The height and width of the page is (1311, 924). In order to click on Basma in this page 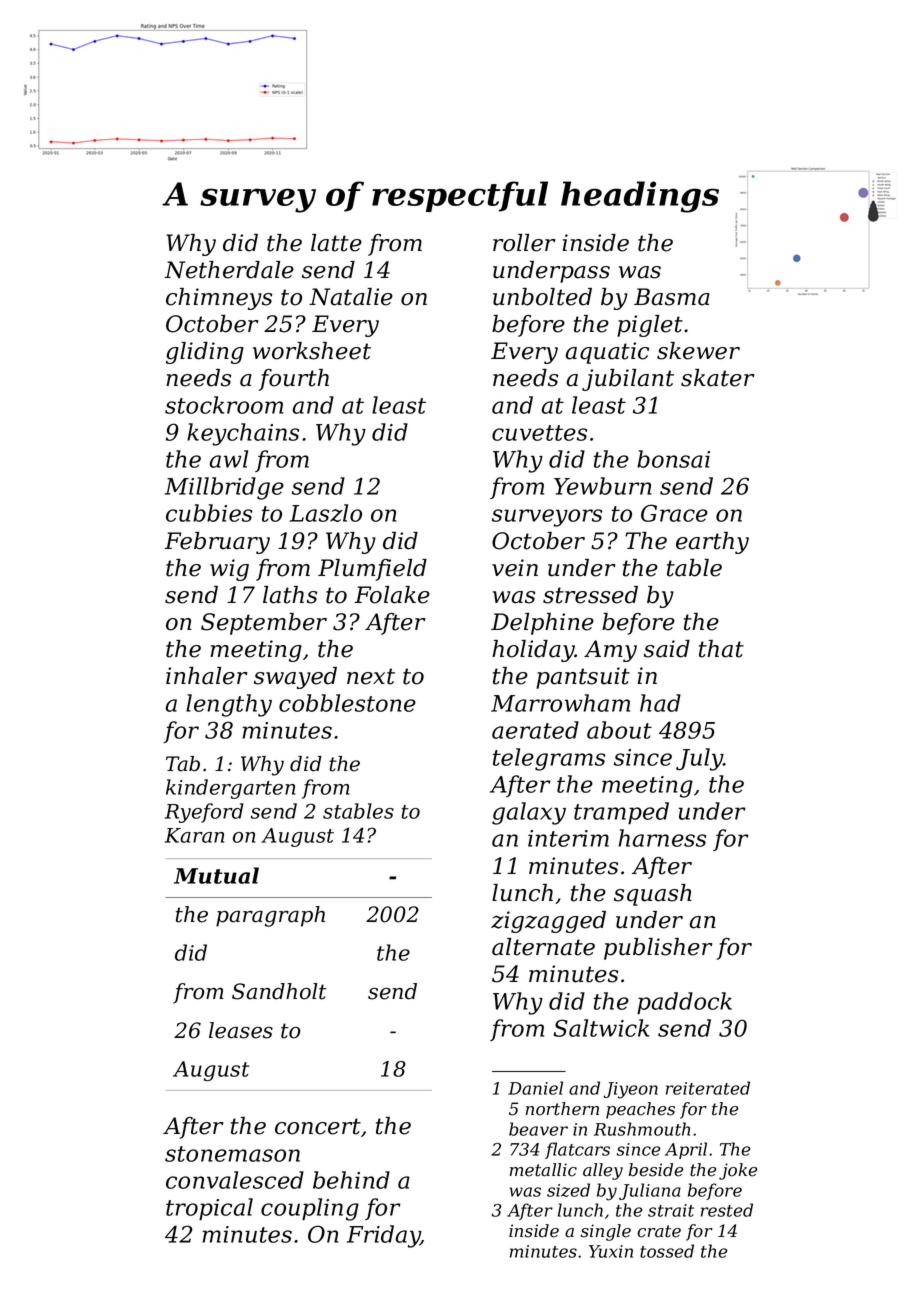, I will do `click(672, 297)`.
